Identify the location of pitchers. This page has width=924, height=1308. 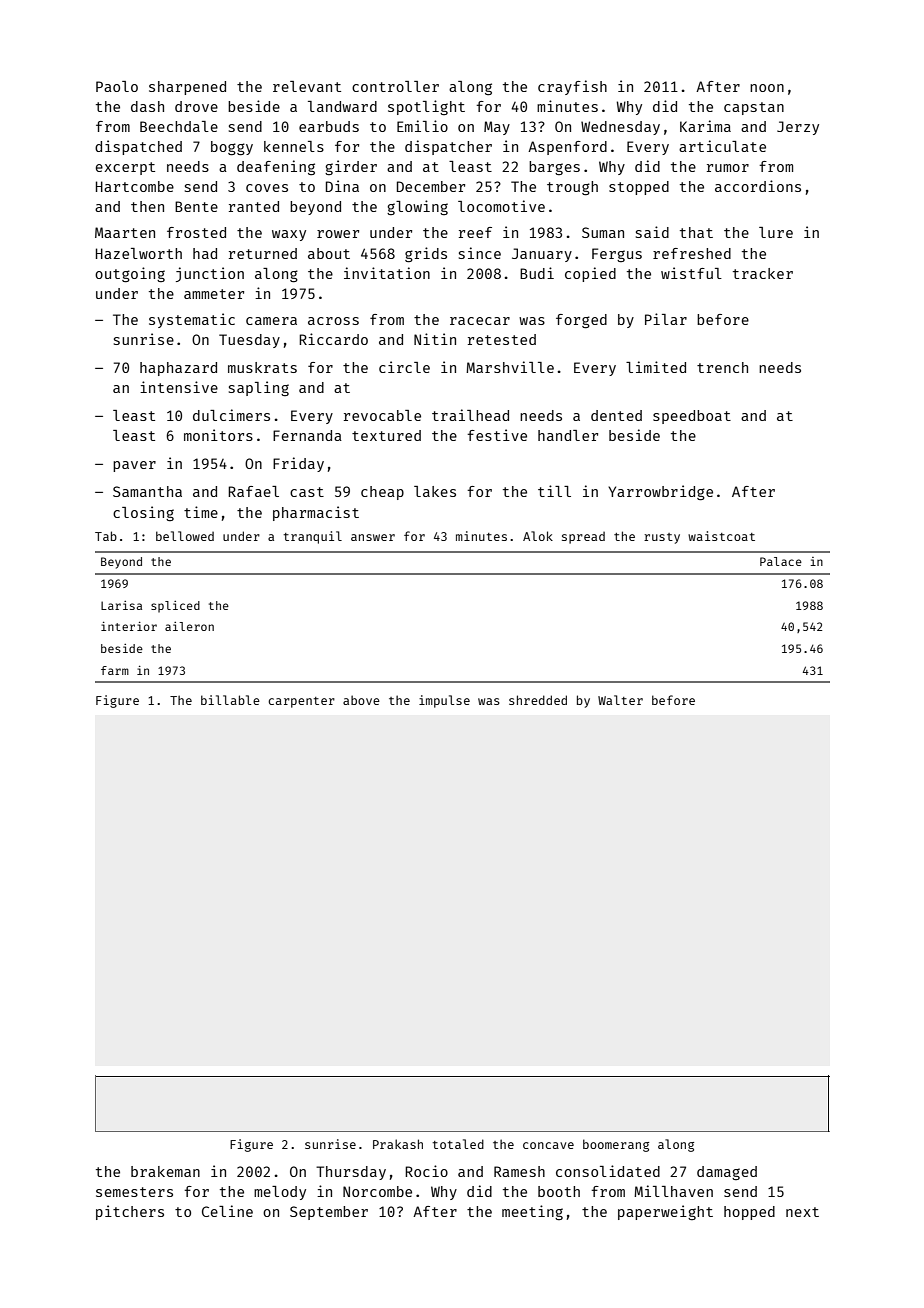
(130, 1212).
